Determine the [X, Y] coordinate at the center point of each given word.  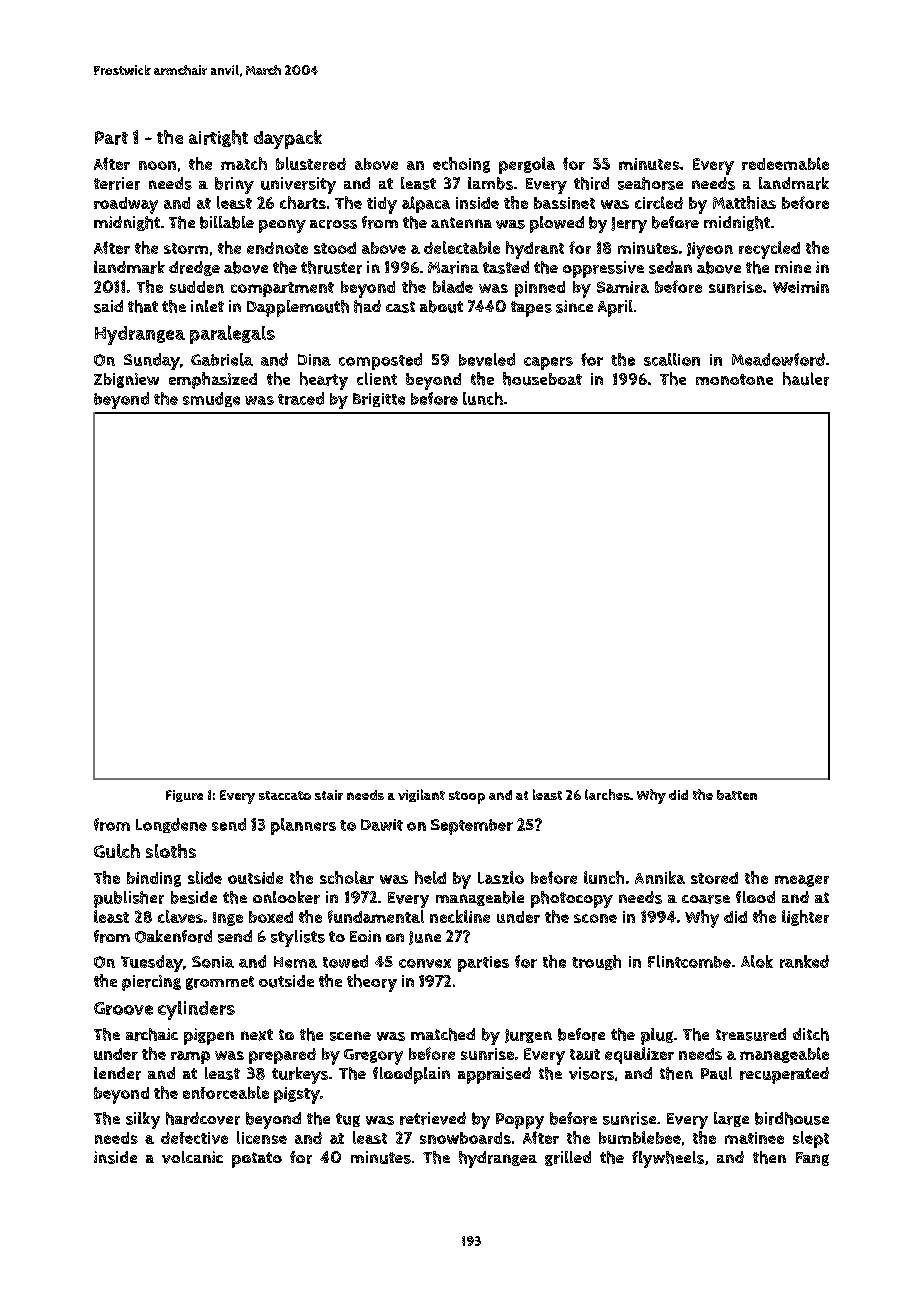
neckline [460, 916]
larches [607, 794]
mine [793, 267]
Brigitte [379, 400]
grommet [220, 983]
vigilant [421, 795]
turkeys [300, 1075]
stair [329, 795]
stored [714, 878]
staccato [285, 795]
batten [737, 795]
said [108, 306]
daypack [288, 139]
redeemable [785, 163]
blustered [311, 163]
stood [335, 248]
